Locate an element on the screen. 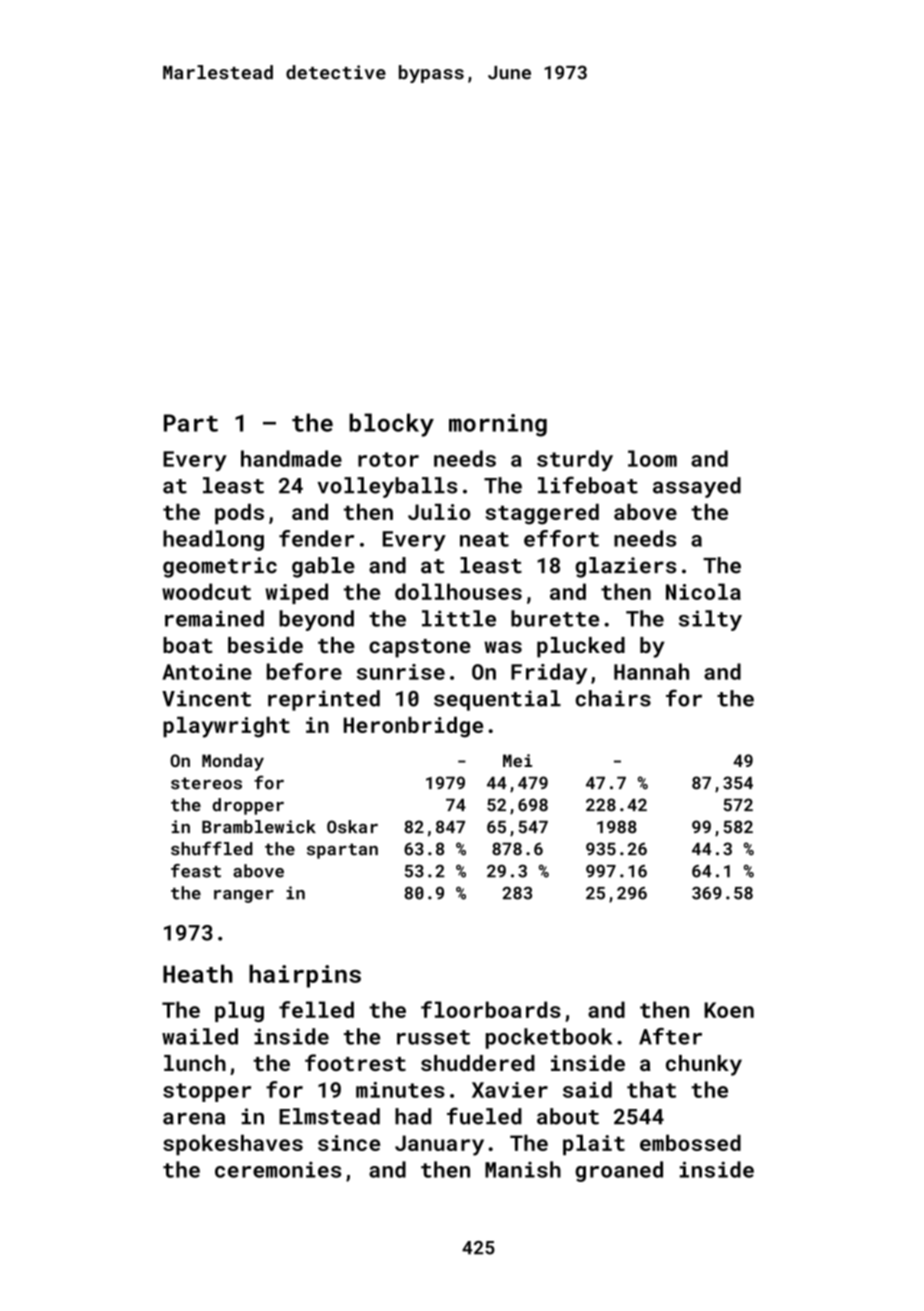  Julio is located at coordinates (439, 512).
